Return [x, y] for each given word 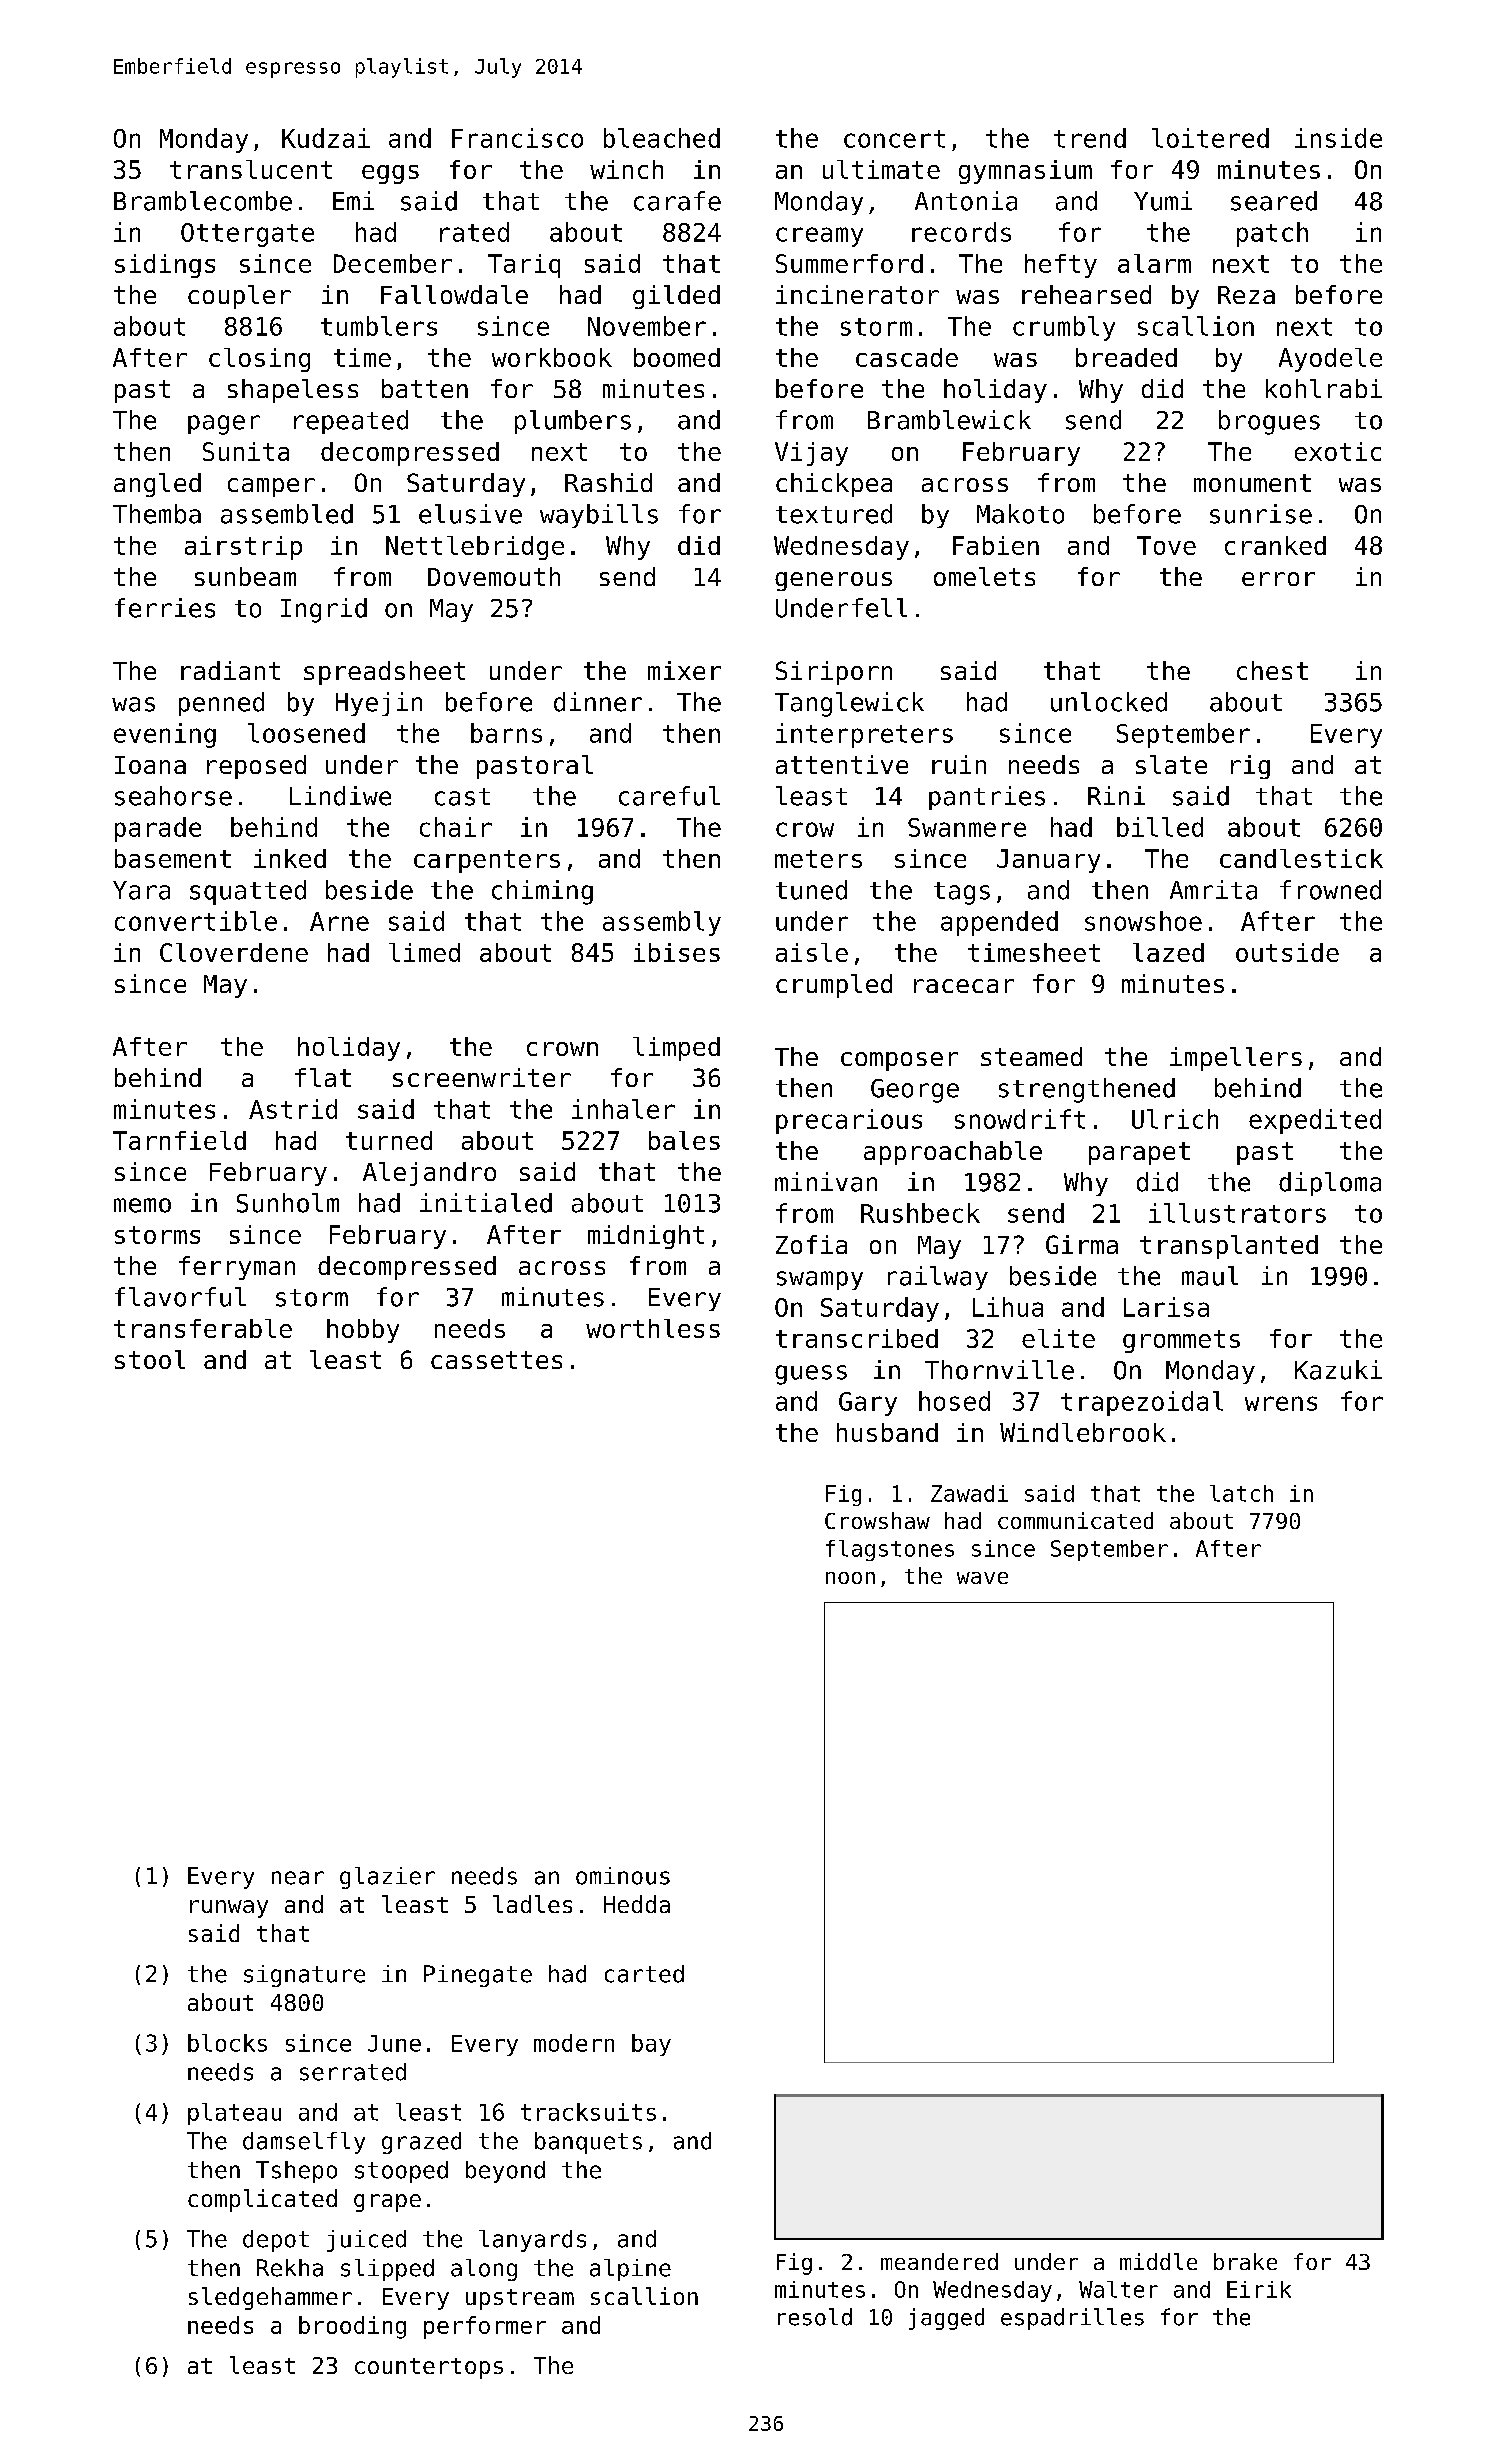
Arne [339, 921]
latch [1241, 1493]
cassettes [496, 1360]
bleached [662, 138]
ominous [623, 1876]
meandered [939, 2261]
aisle [812, 952]
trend [1090, 138]
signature [304, 1976]
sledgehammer [270, 2298]
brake [1245, 2261]
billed [1160, 827]
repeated [351, 422]
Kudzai [326, 138]
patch [1272, 234]
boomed [677, 357]
